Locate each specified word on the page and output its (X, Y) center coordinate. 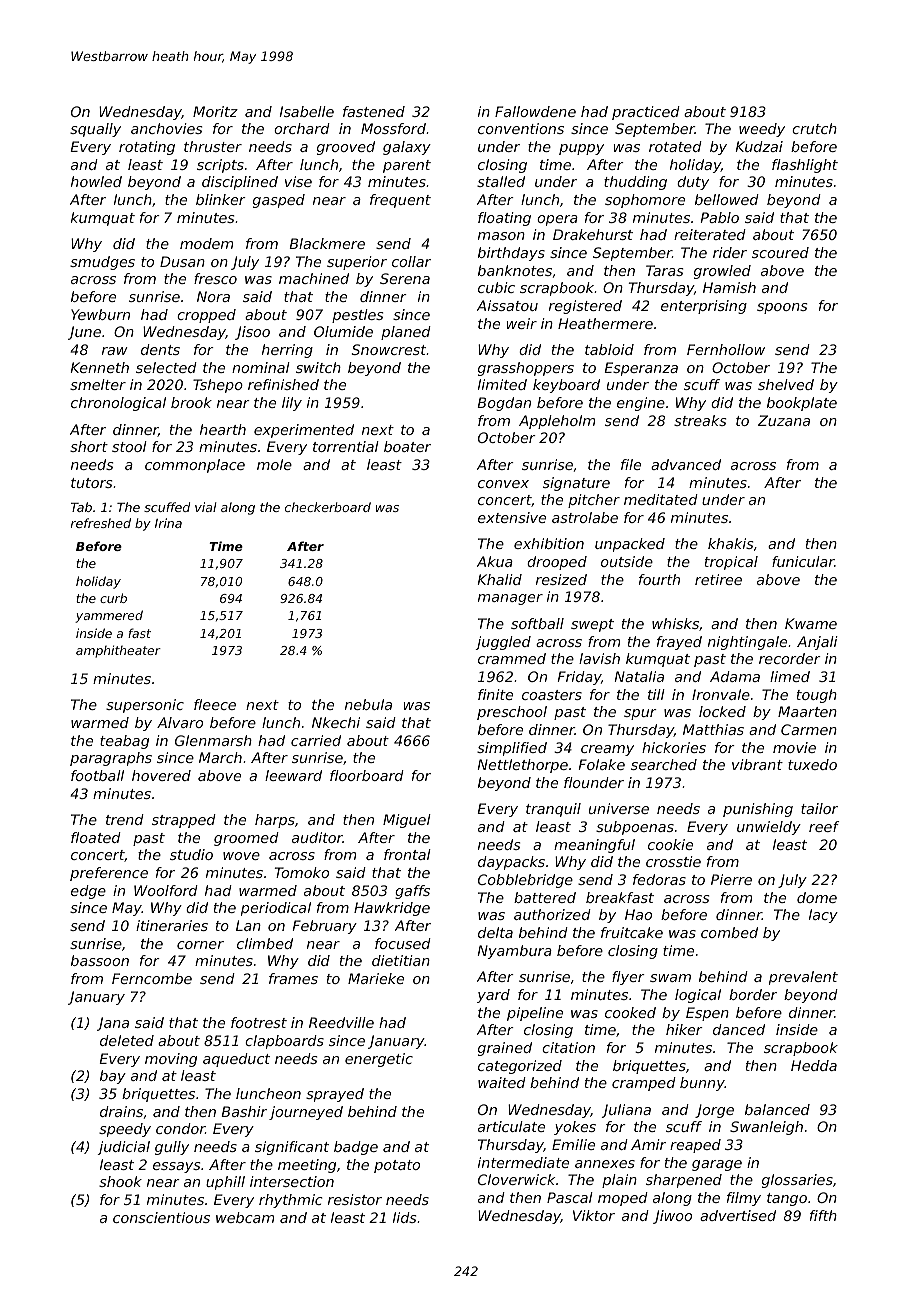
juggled (503, 643)
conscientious (161, 1217)
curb (113, 598)
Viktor (594, 1215)
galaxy (407, 148)
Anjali (817, 643)
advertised (738, 1215)
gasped (279, 201)
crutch (814, 128)
